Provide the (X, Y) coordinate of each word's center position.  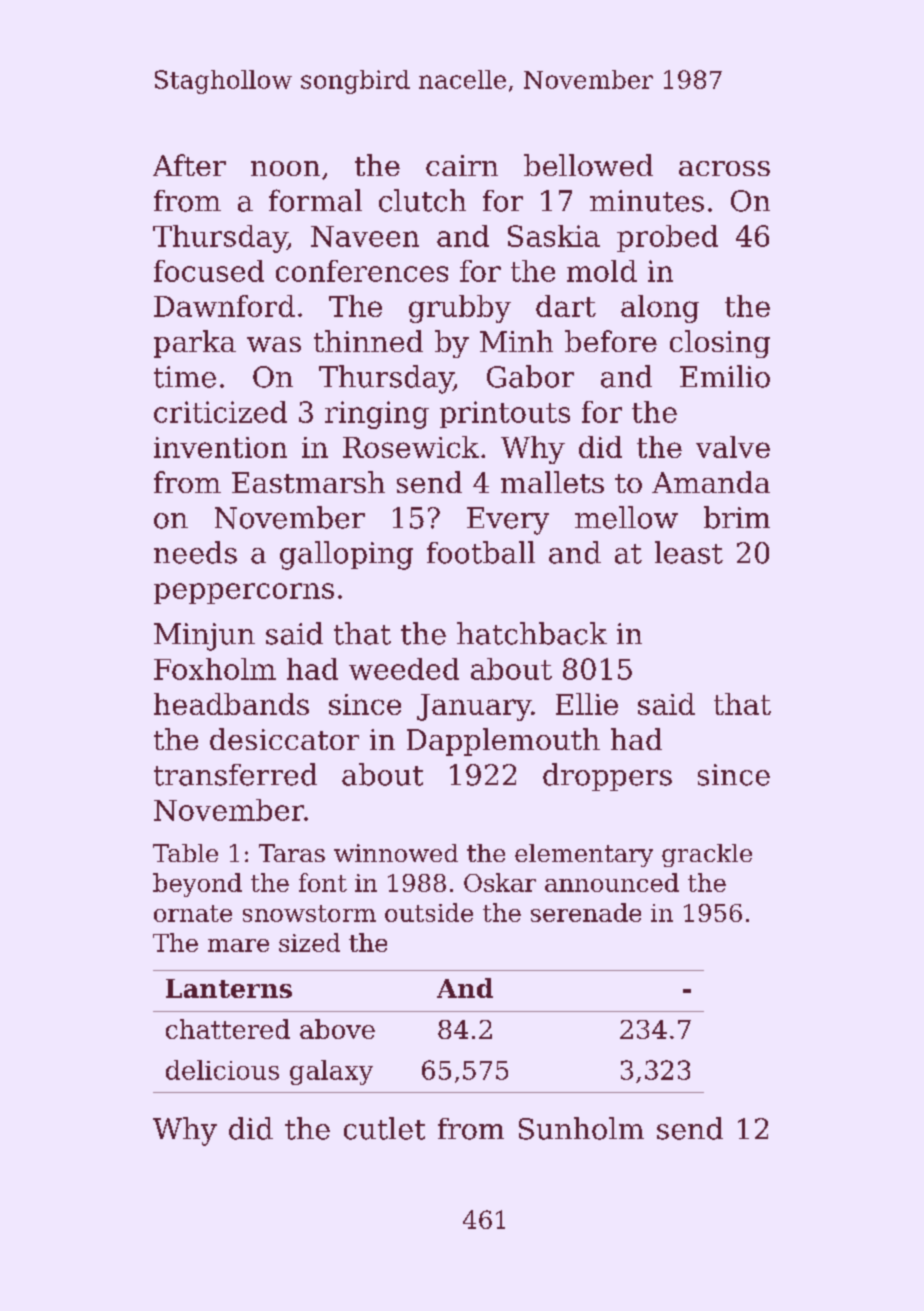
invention (220, 447)
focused (209, 271)
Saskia (554, 236)
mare (238, 945)
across (724, 168)
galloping (346, 555)
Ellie (587, 704)
